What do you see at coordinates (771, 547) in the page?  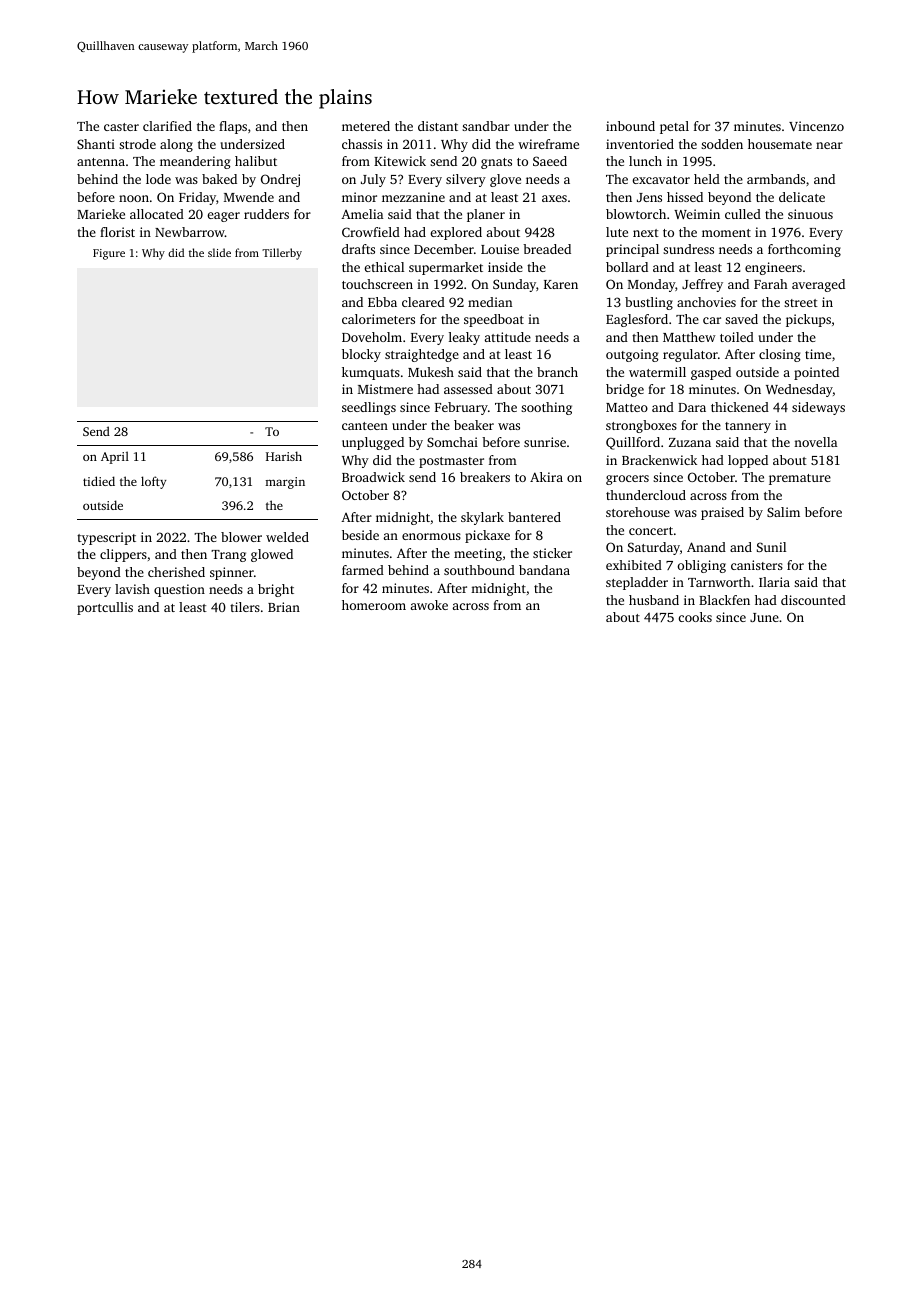 I see `Sunil` at bounding box center [771, 547].
